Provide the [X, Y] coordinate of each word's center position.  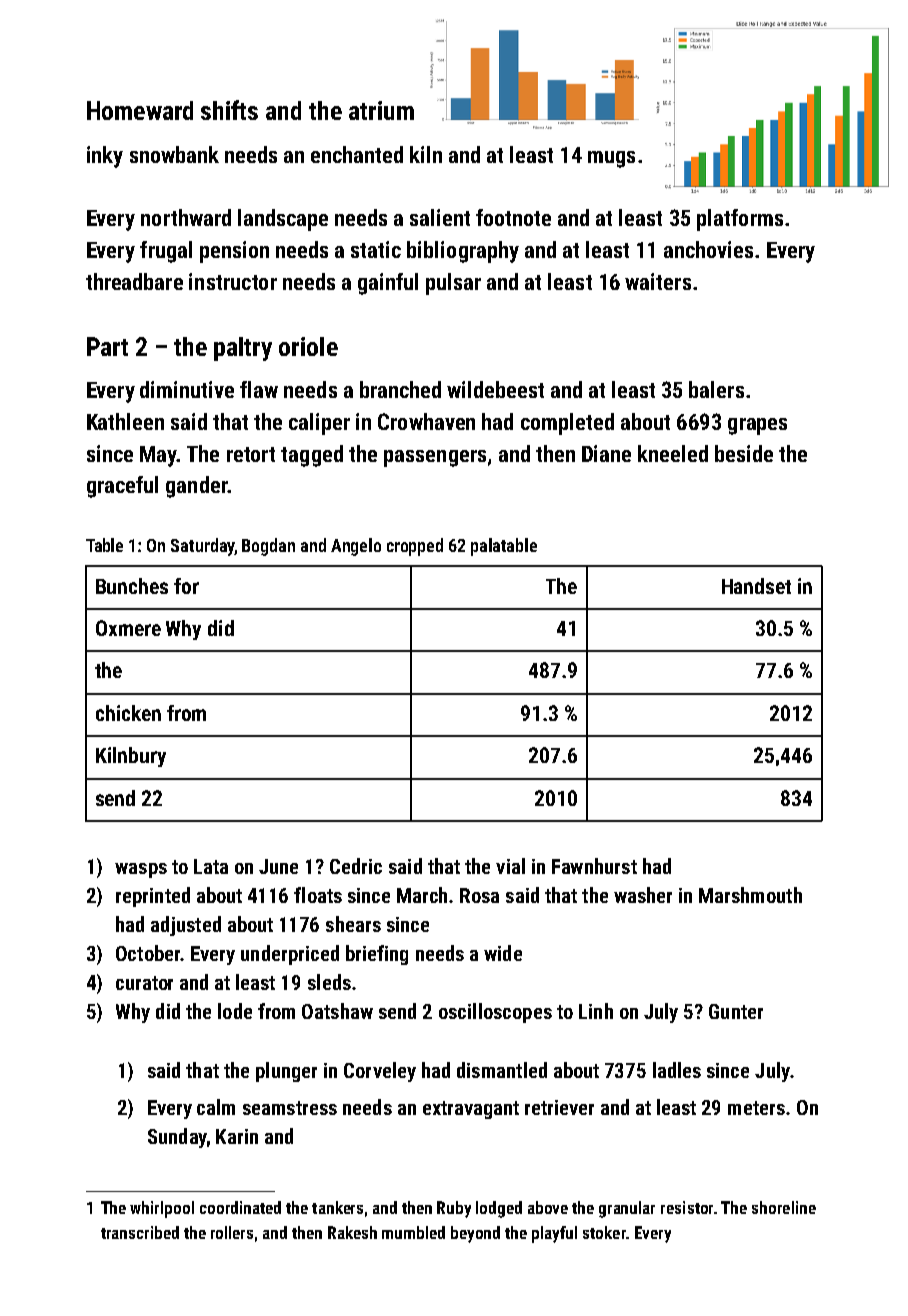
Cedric [356, 866]
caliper [319, 424]
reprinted [153, 897]
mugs [611, 159]
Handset [756, 586]
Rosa [479, 895]
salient [440, 217]
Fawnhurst [594, 866]
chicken [128, 713]
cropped [415, 547]
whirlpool [162, 1209]
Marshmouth [750, 895]
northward [186, 217]
